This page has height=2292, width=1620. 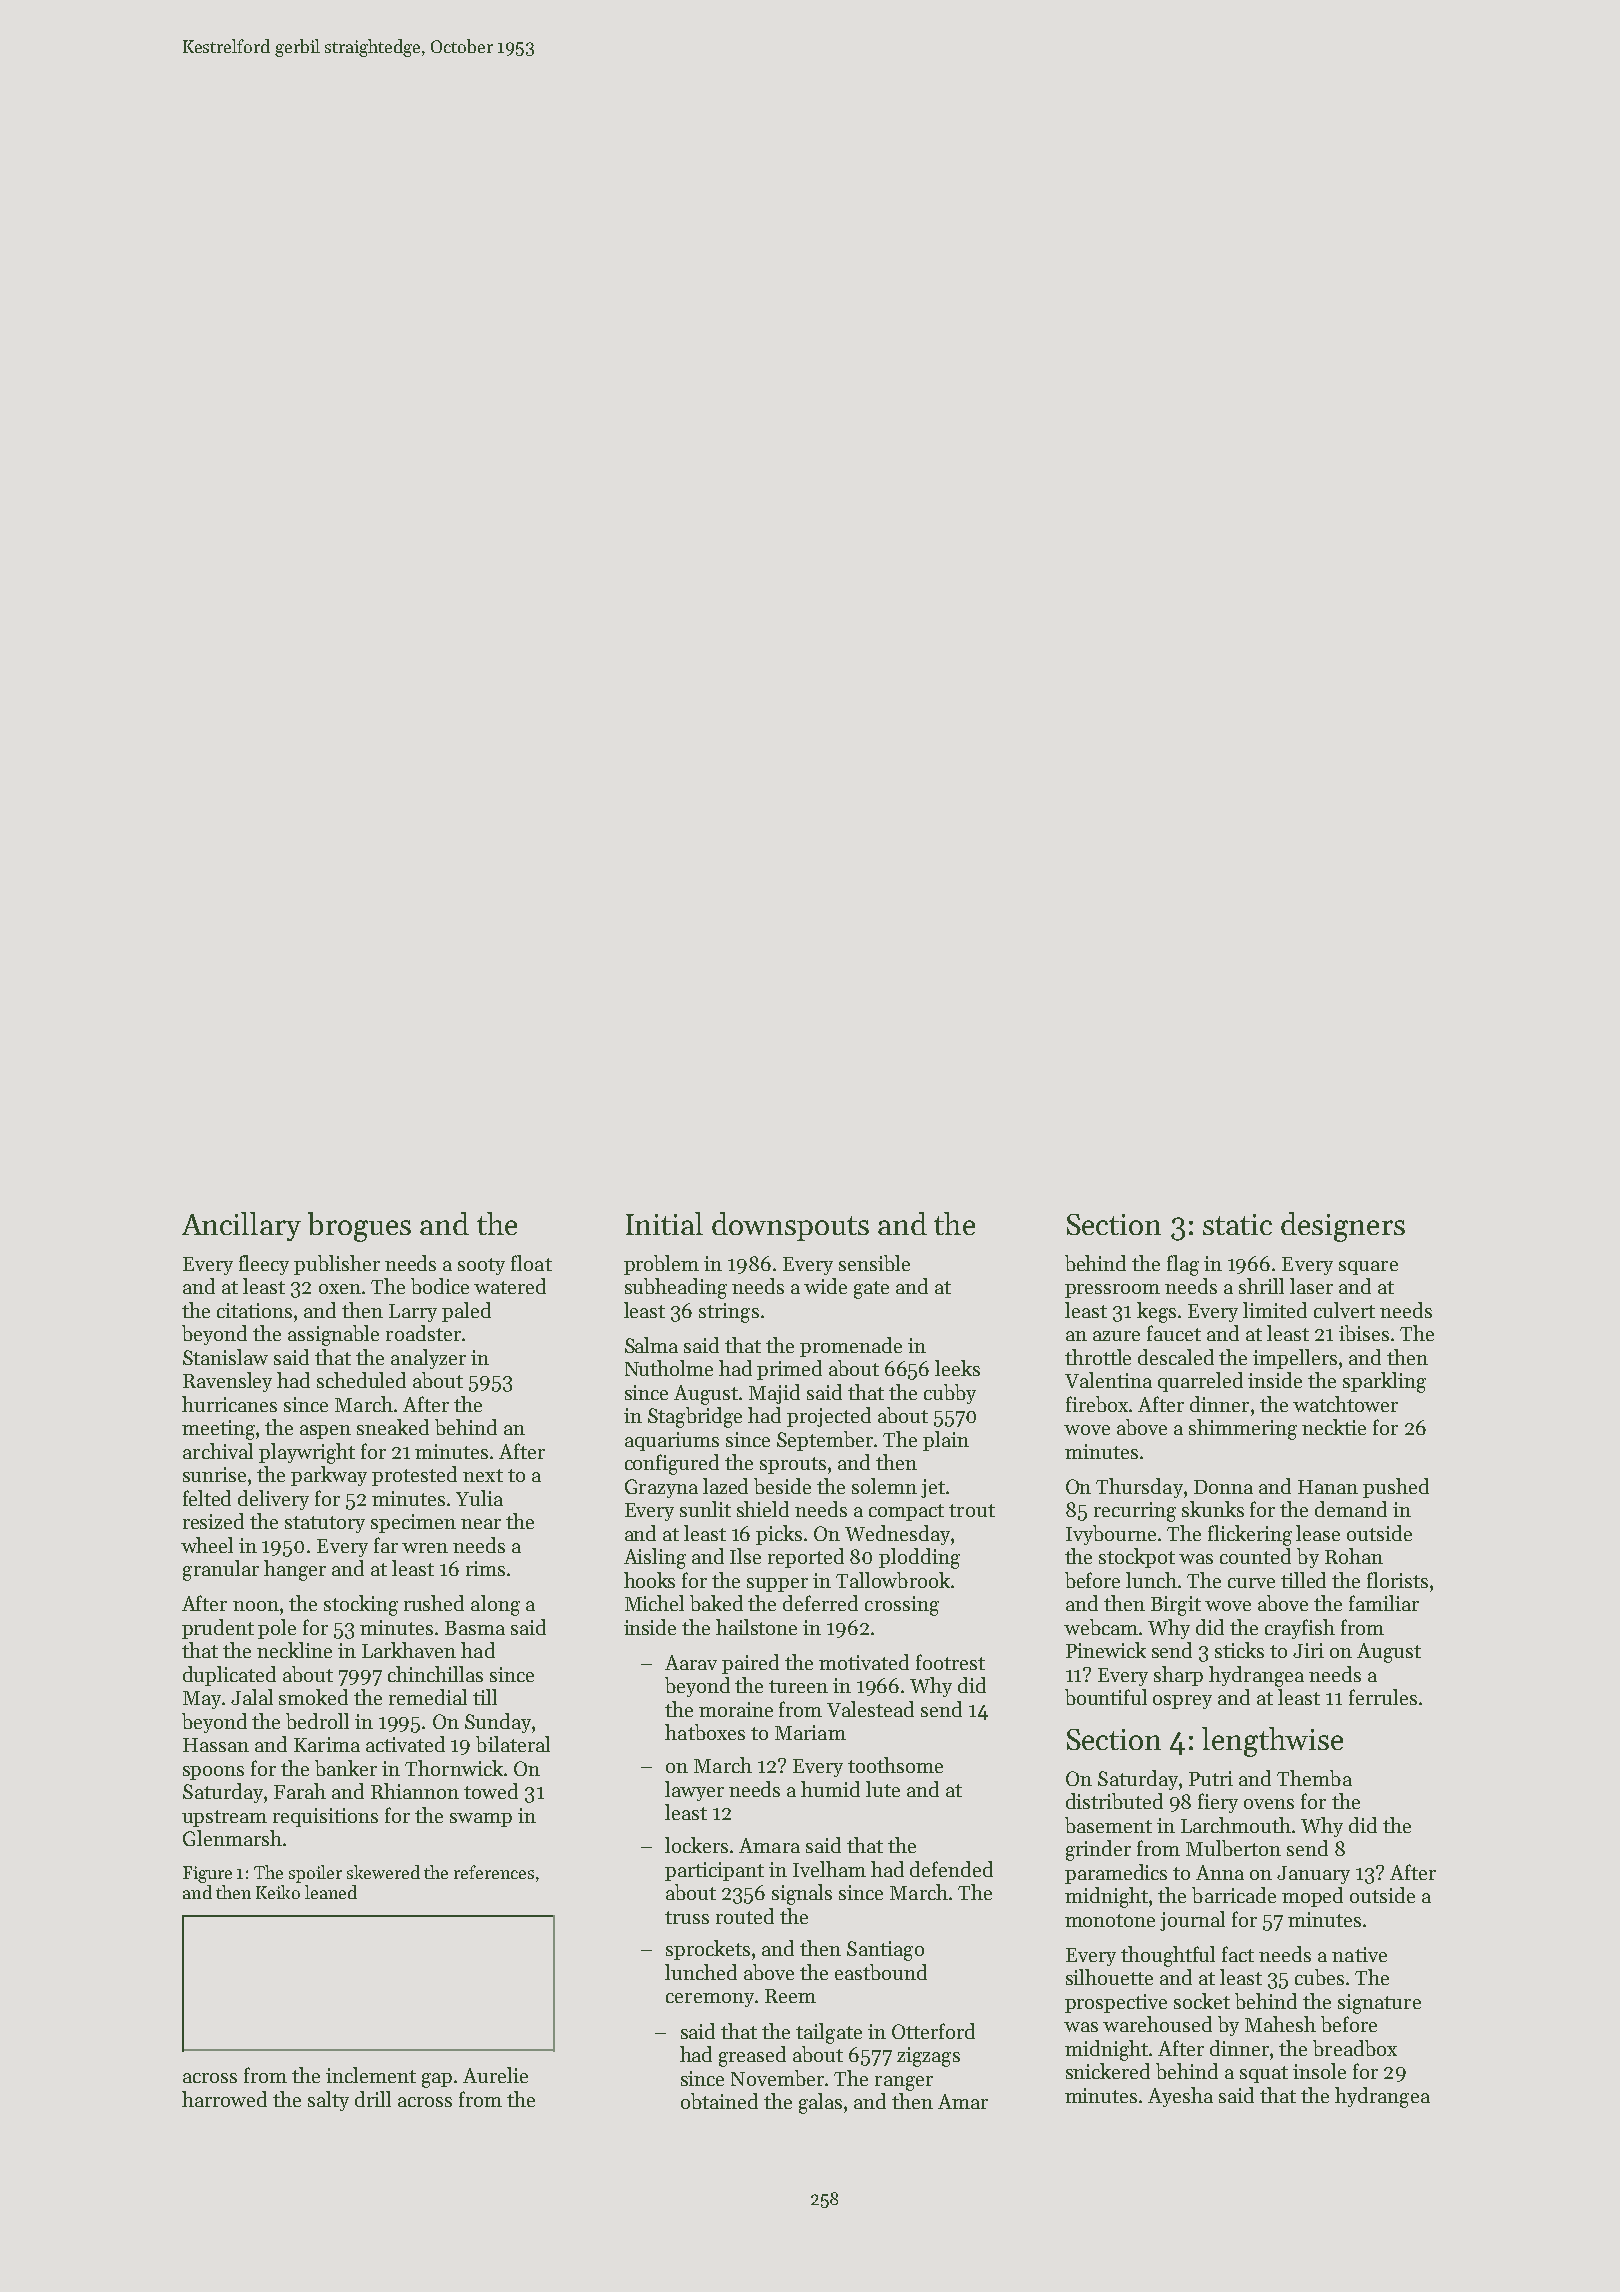 What do you see at coordinates (1368, 1268) in the page?
I see `square` at bounding box center [1368, 1268].
